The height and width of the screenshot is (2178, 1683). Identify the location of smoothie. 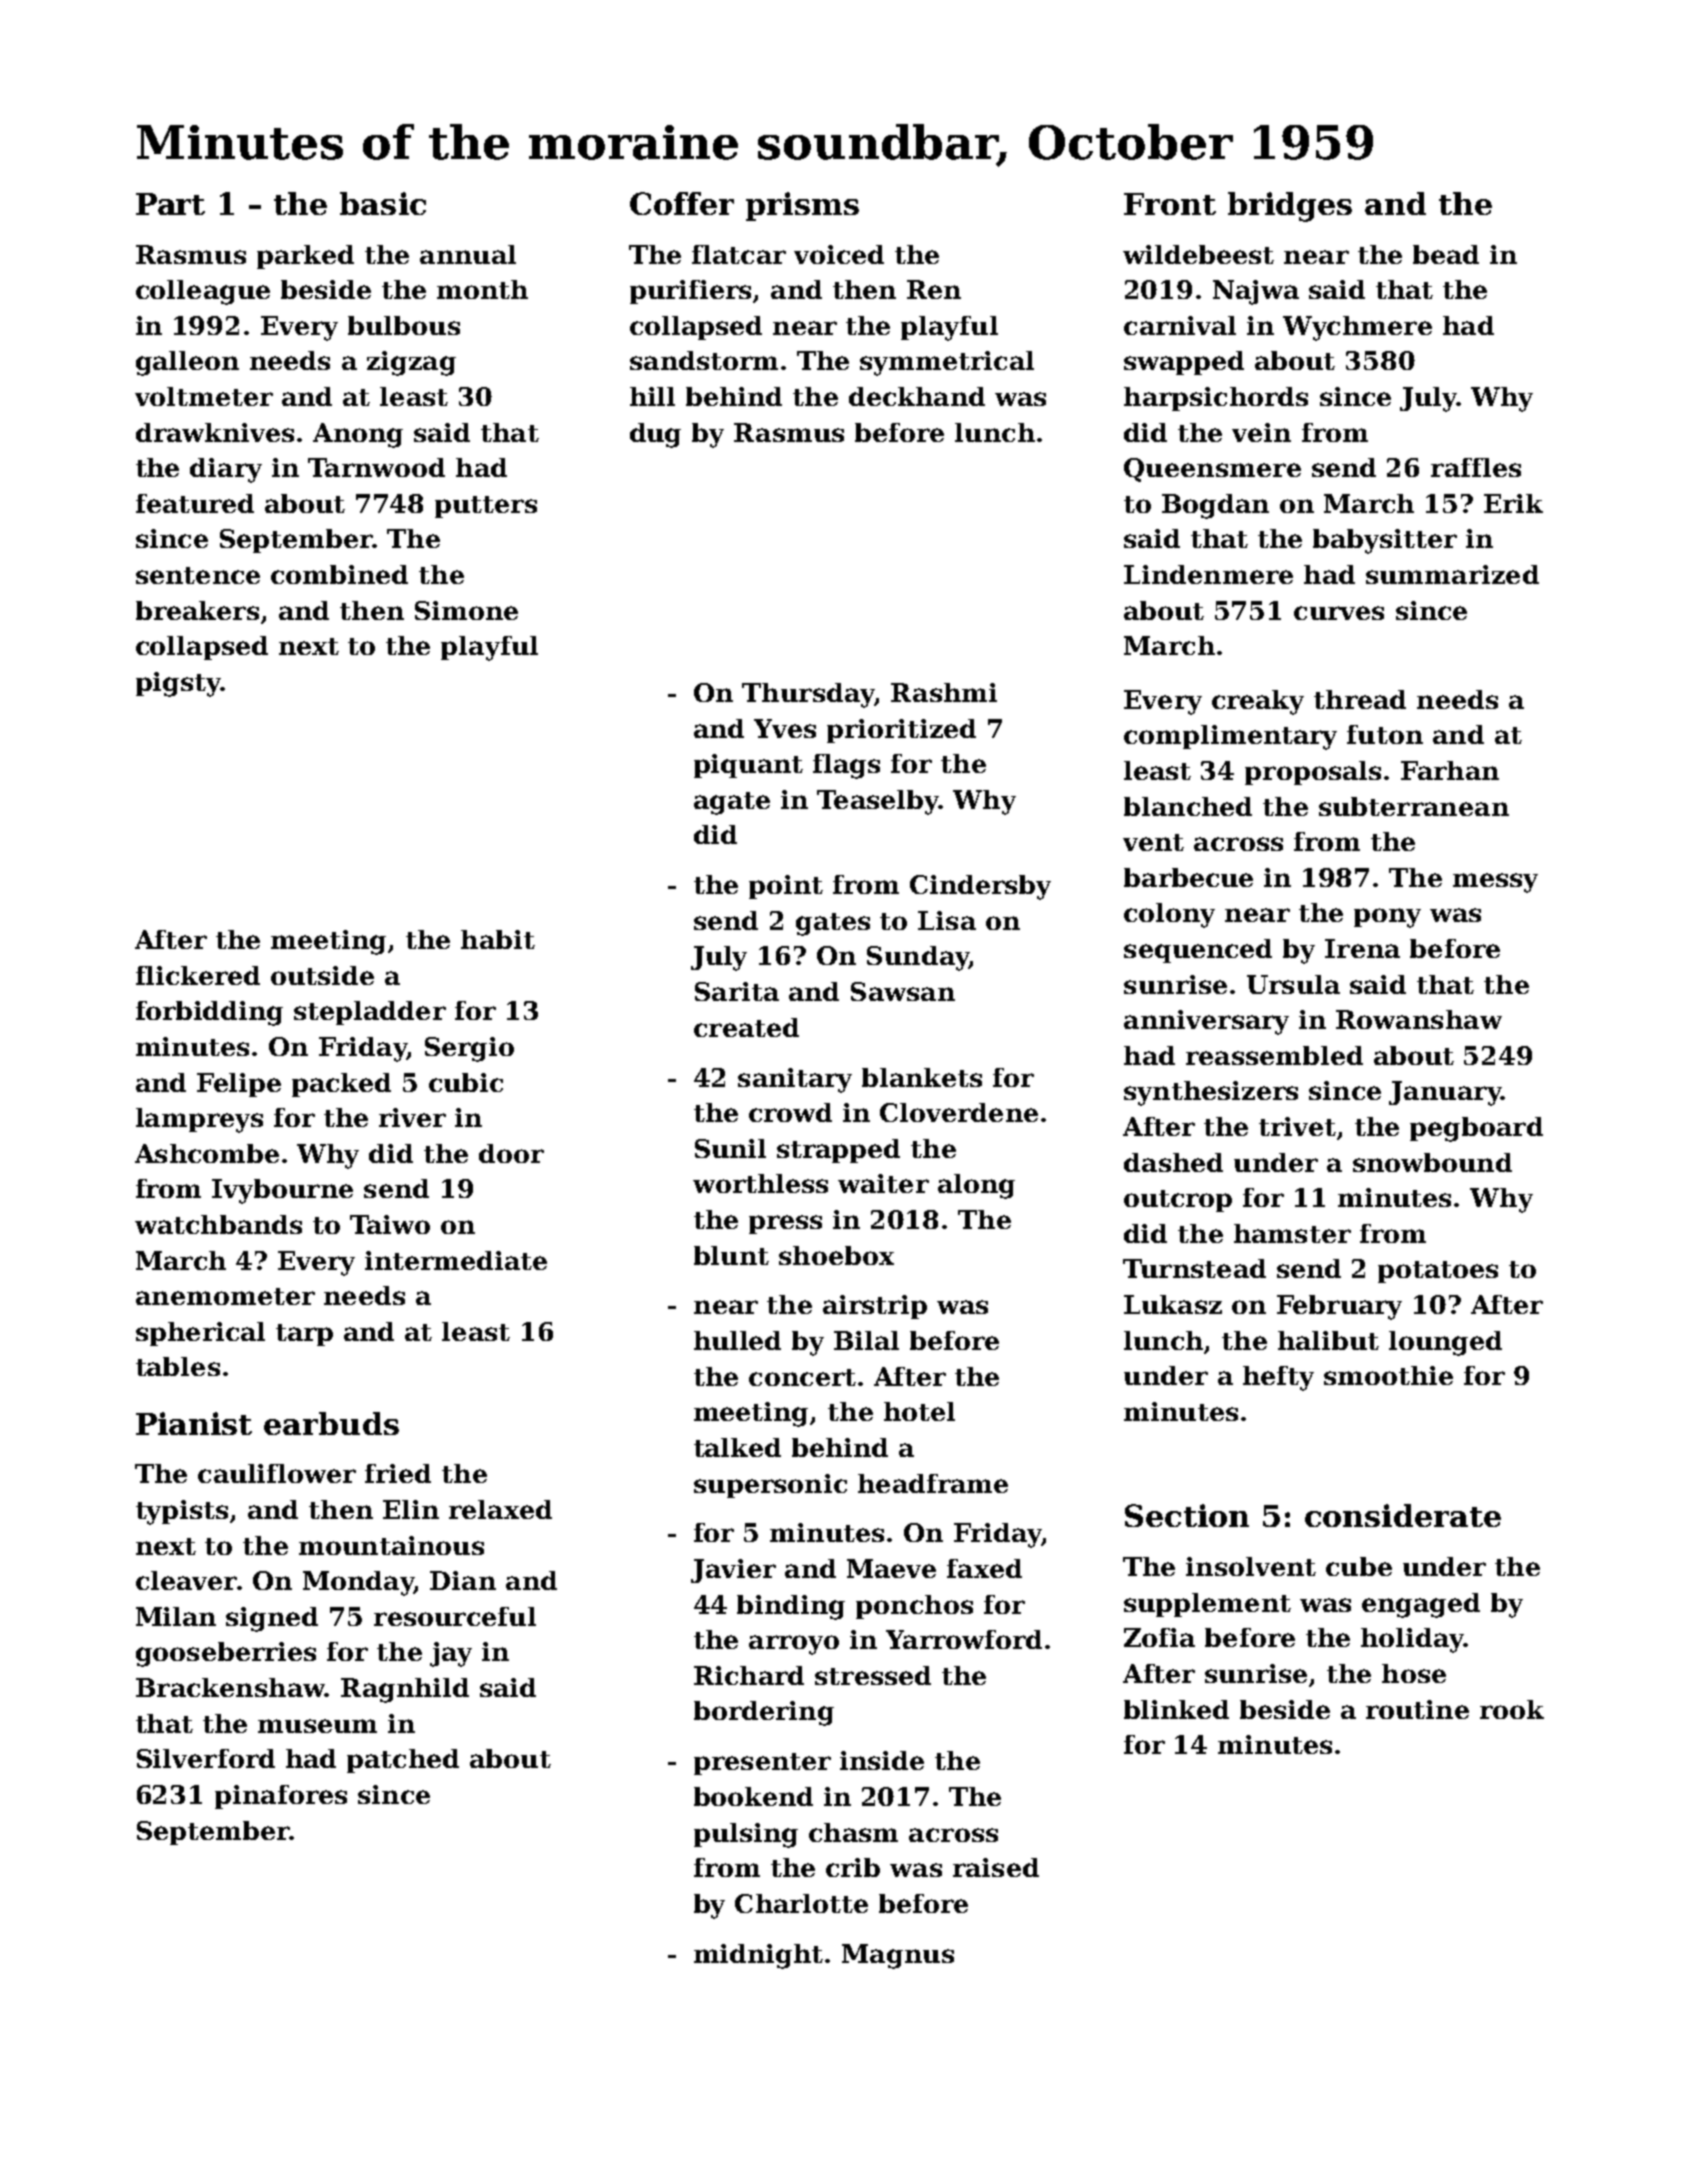
(1388, 1375).
